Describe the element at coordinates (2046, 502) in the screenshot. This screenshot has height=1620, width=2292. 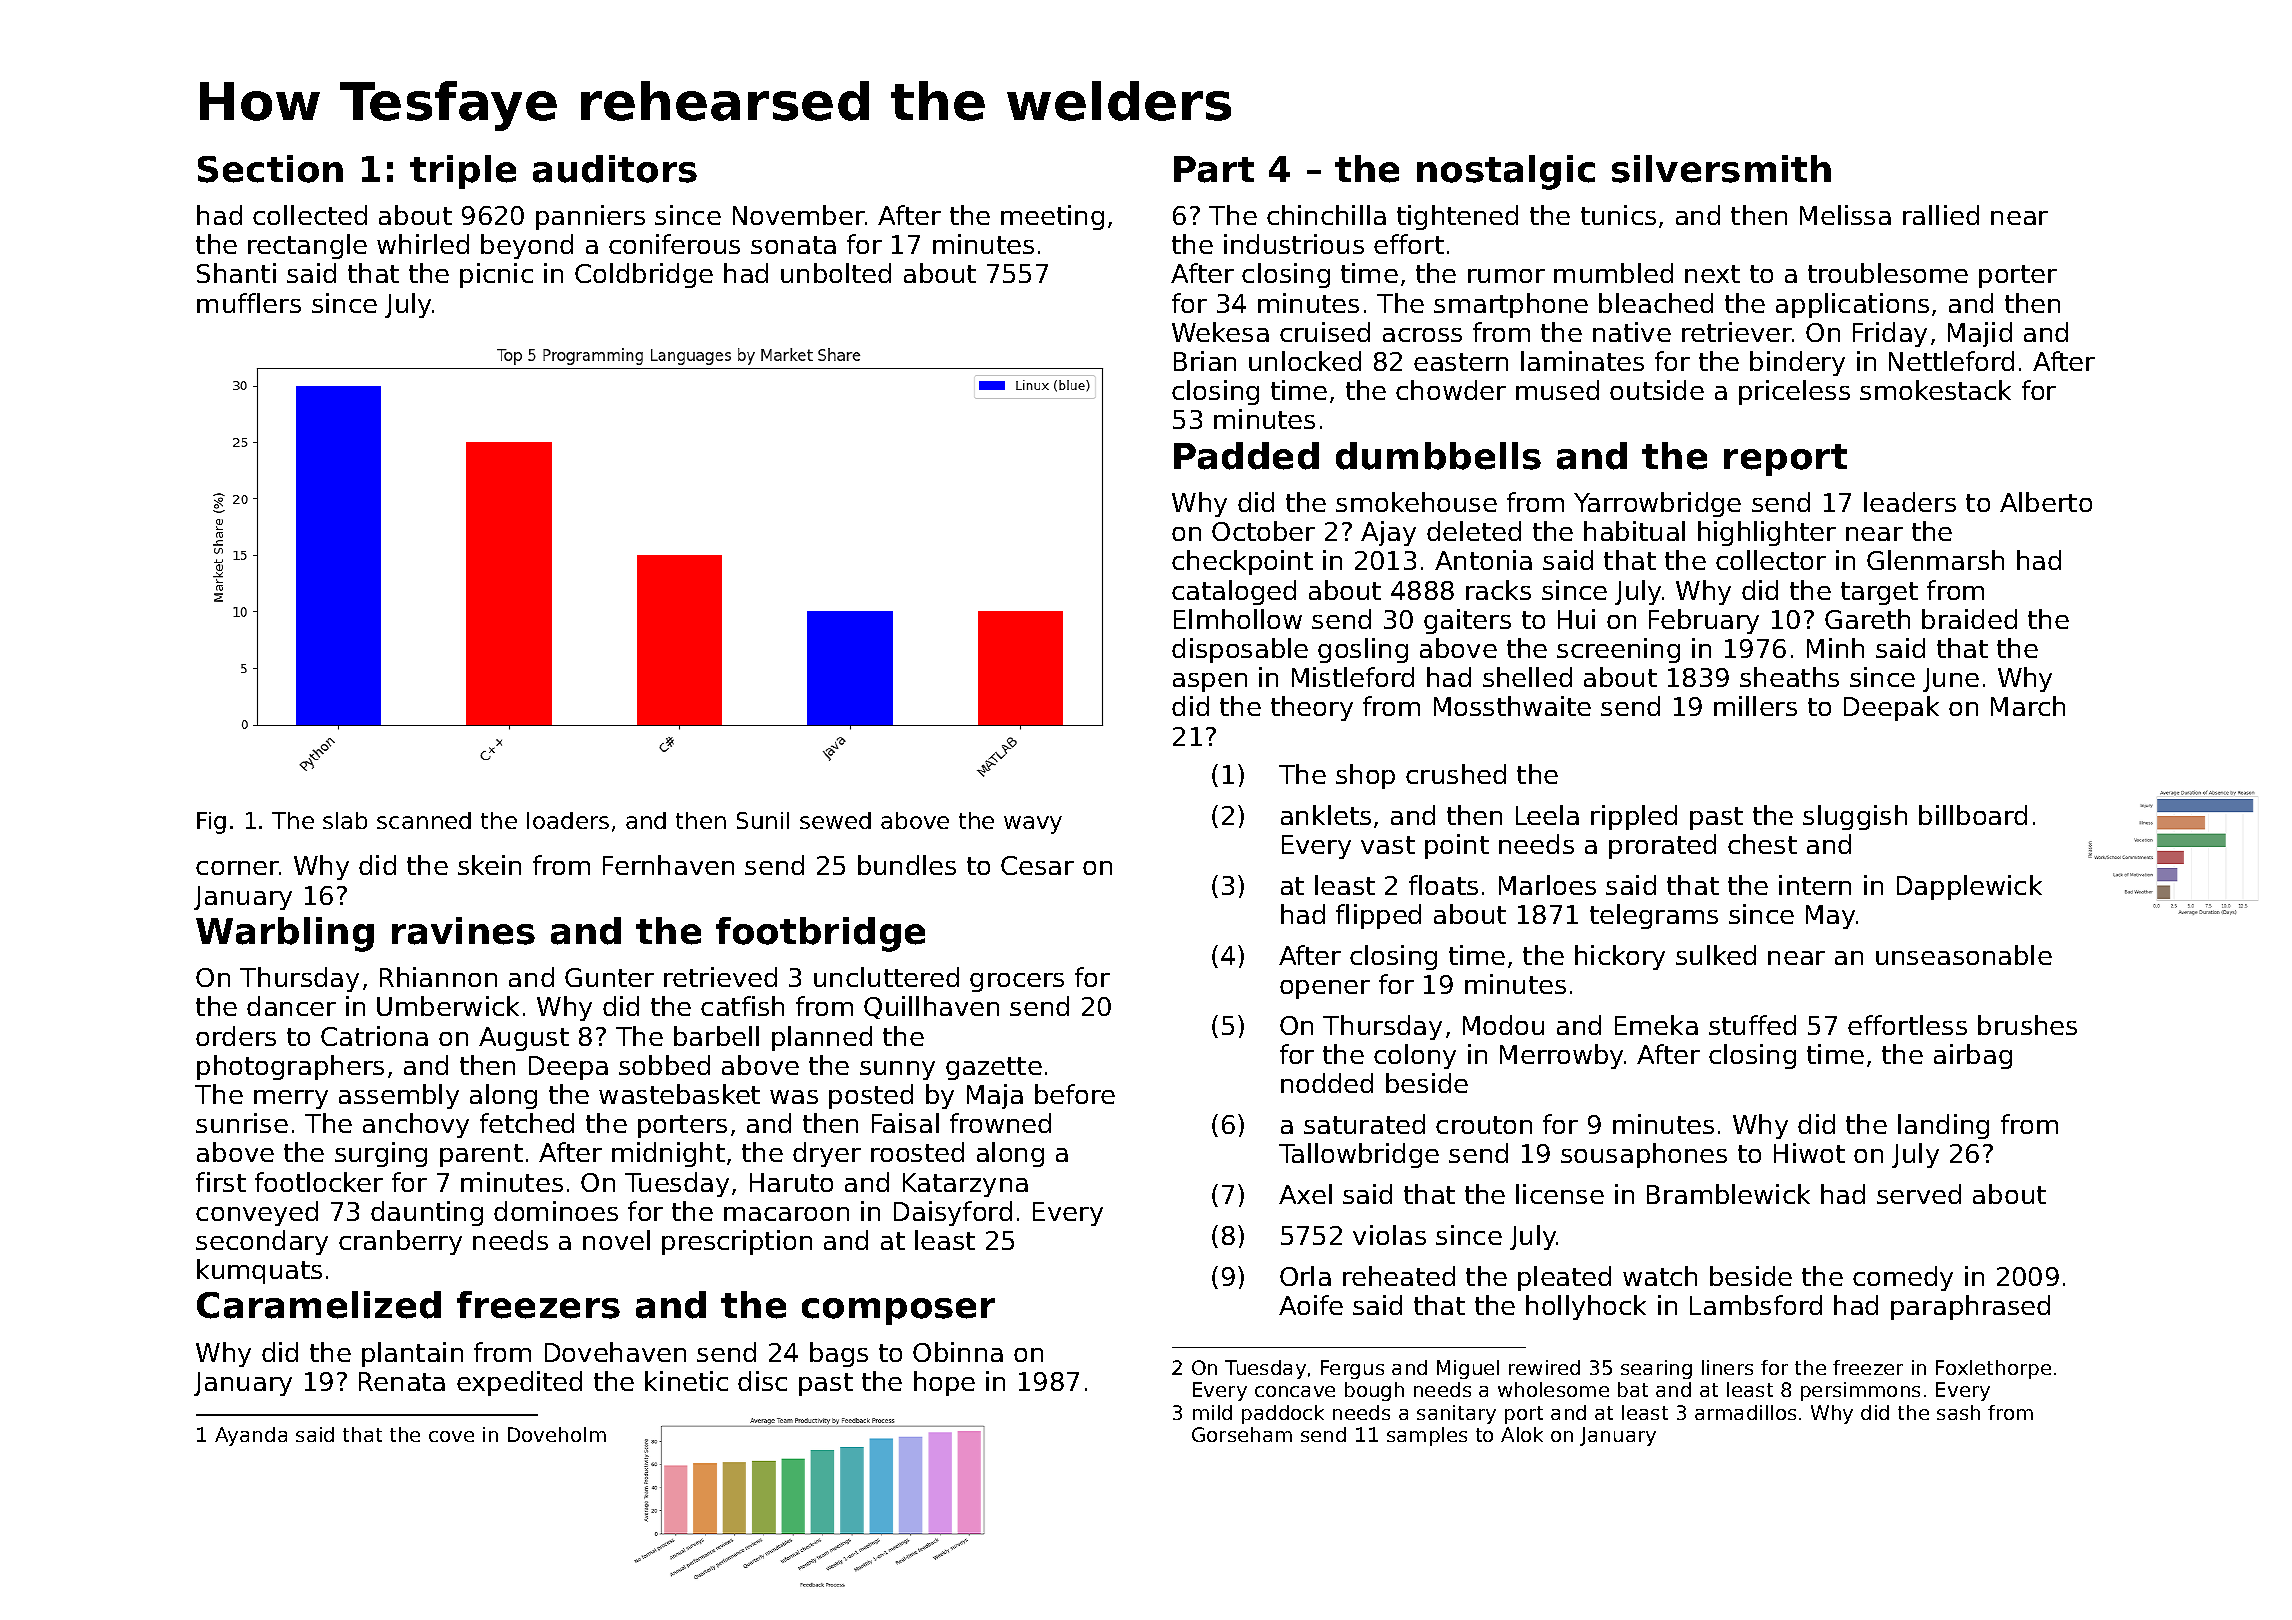
I see `Alberto` at that location.
